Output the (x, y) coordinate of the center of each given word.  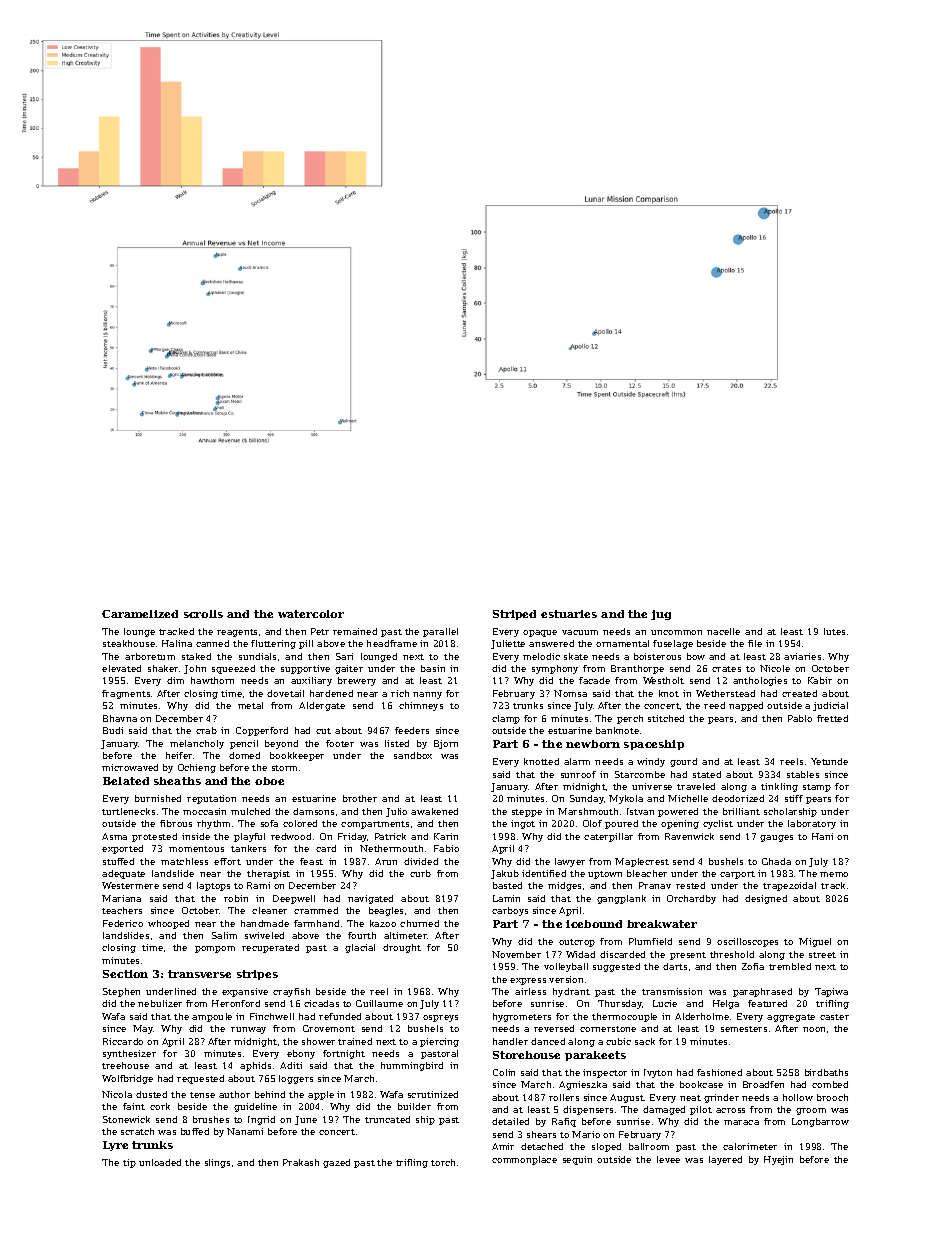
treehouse (125, 1065)
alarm (577, 761)
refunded (340, 1016)
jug (661, 615)
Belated (126, 781)
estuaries (569, 614)
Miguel (815, 942)
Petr (320, 631)
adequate (123, 874)
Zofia (753, 966)
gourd (683, 762)
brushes (211, 1119)
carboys (510, 911)
